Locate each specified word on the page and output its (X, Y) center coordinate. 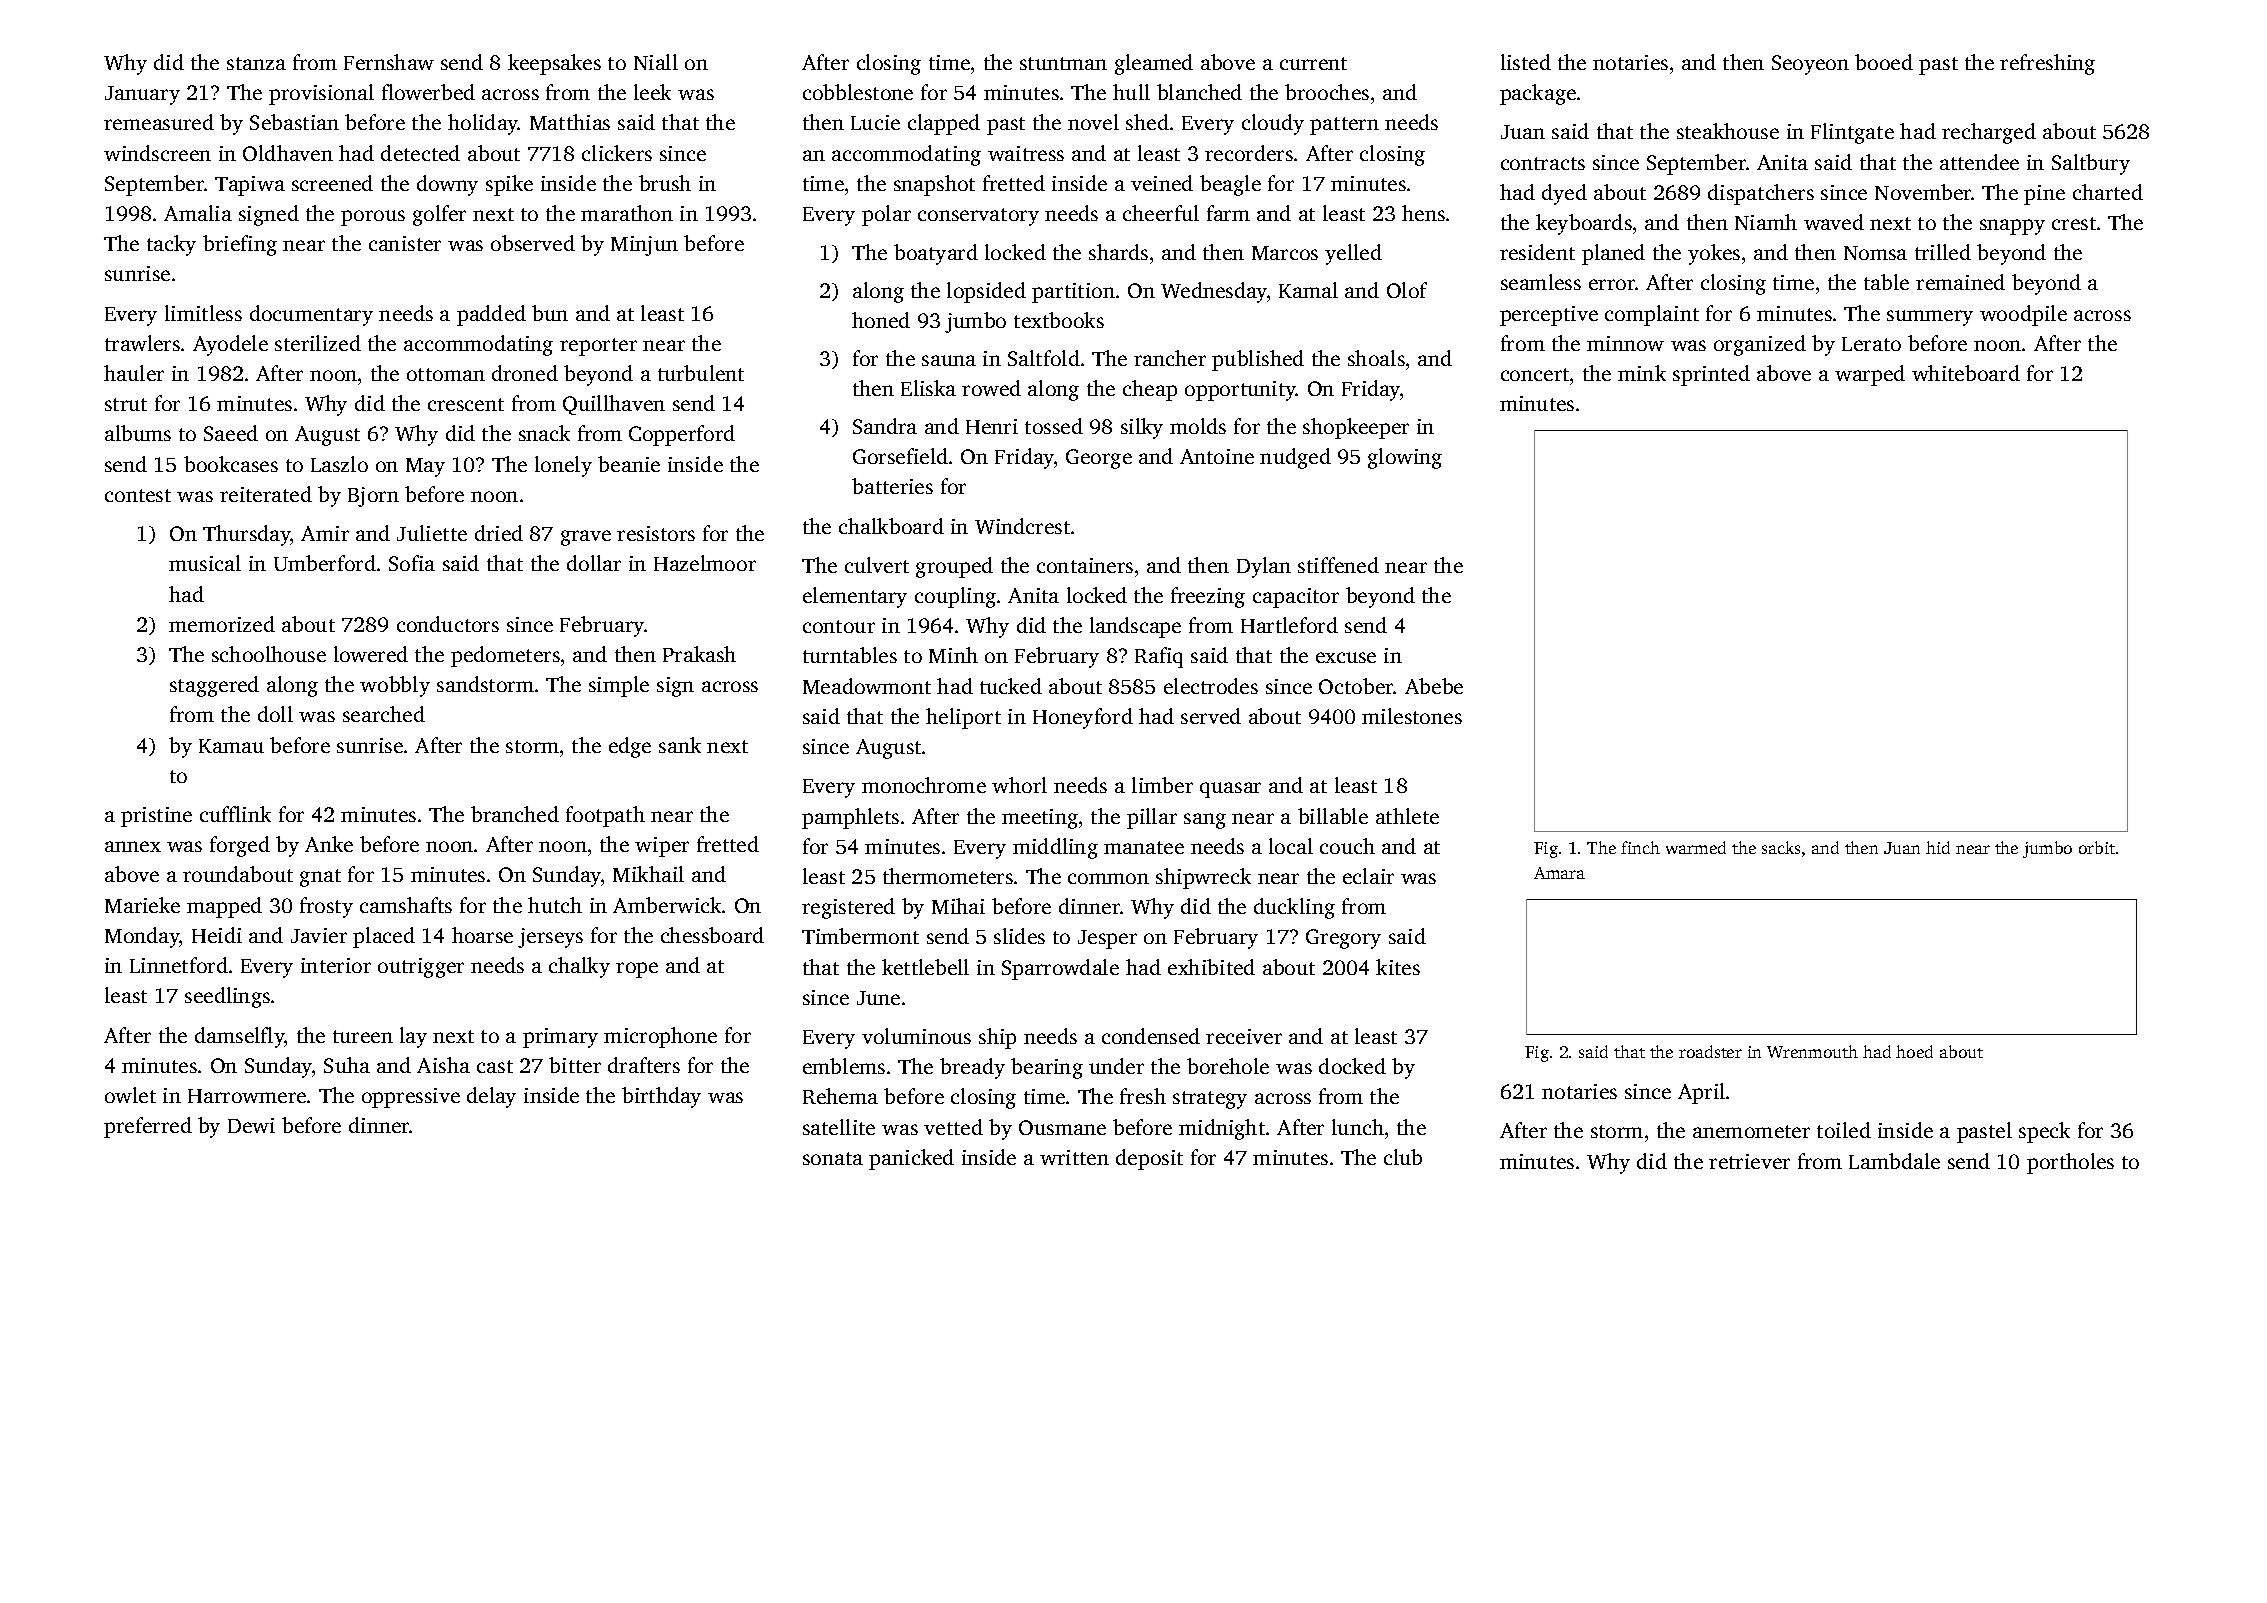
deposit (1149, 1159)
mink (1642, 373)
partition (1073, 293)
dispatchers (1761, 194)
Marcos (1285, 253)
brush (665, 183)
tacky (171, 245)
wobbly (395, 686)
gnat (320, 878)
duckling (1294, 908)
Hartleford (1289, 625)
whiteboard (1966, 373)
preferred (148, 1127)
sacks (1781, 847)
